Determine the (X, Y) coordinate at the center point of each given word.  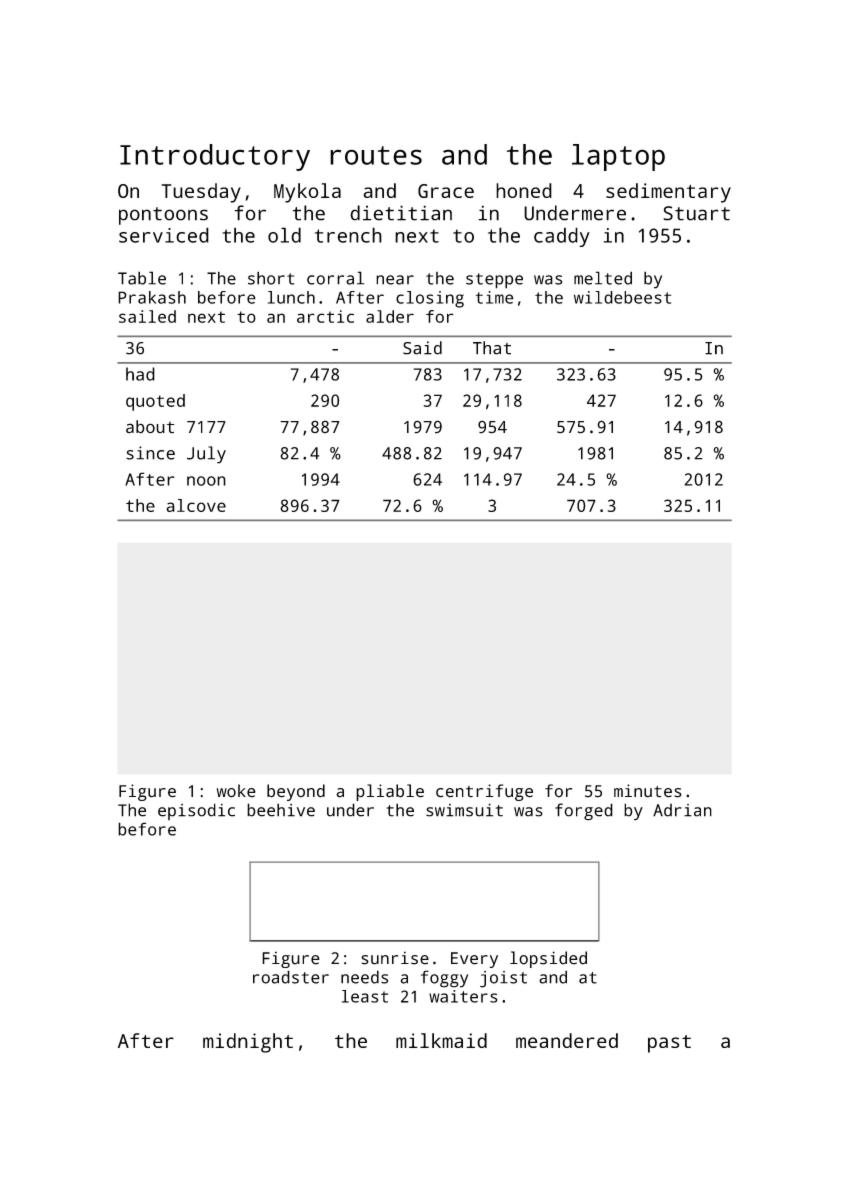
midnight (248, 1043)
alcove (196, 505)
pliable (390, 792)
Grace (446, 191)
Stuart (696, 213)
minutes (648, 791)
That (492, 348)
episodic (196, 811)
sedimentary (668, 193)
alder (390, 316)
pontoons (163, 216)
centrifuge (484, 792)
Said (422, 348)
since (150, 453)
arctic (325, 316)
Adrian (682, 810)
